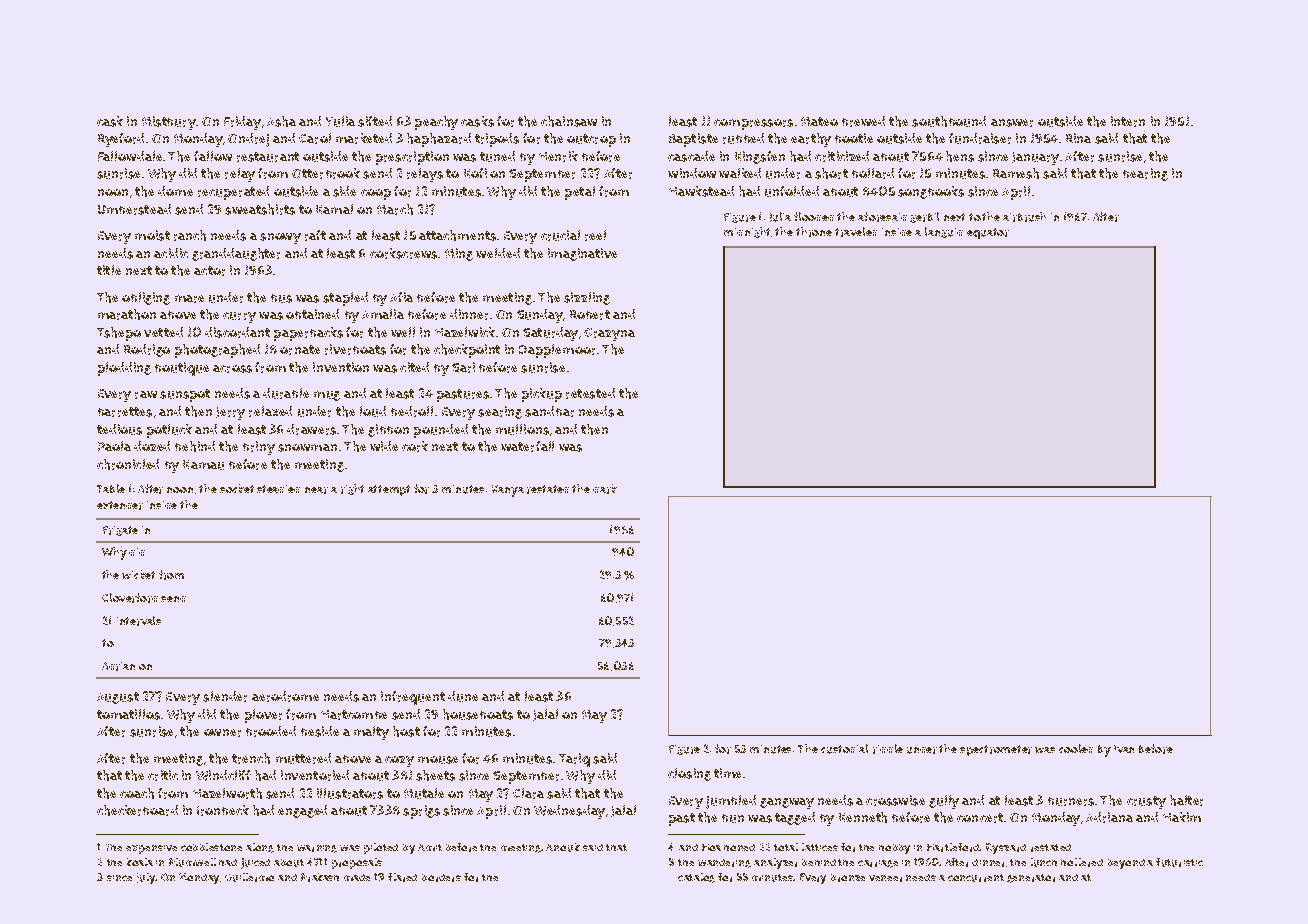  Describe the element at coordinates (605, 489) in the screenshot. I see `dark` at that location.
